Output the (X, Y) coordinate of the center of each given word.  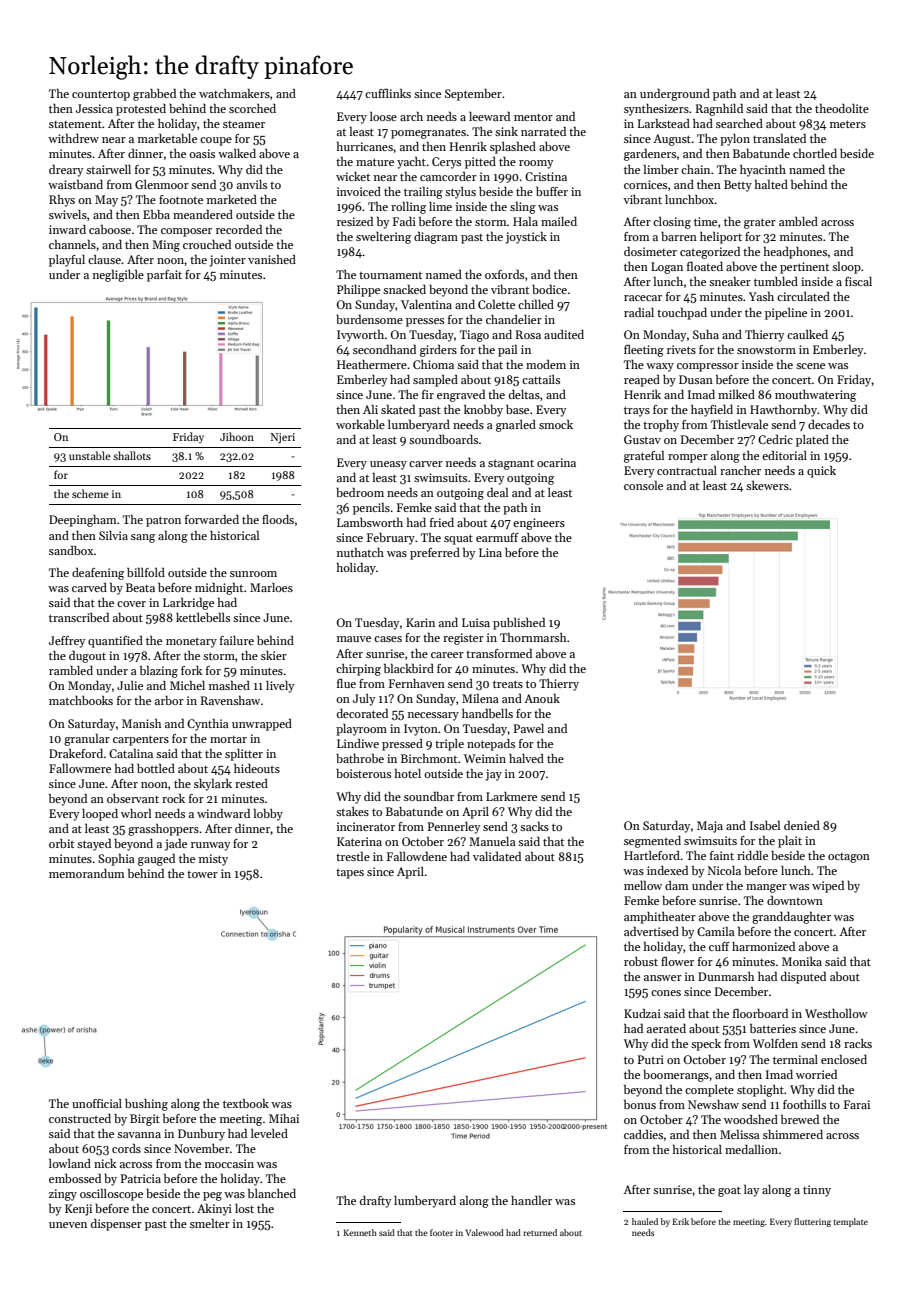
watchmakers (234, 93)
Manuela (492, 841)
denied (802, 825)
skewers (767, 485)
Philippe (358, 291)
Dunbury (201, 1135)
